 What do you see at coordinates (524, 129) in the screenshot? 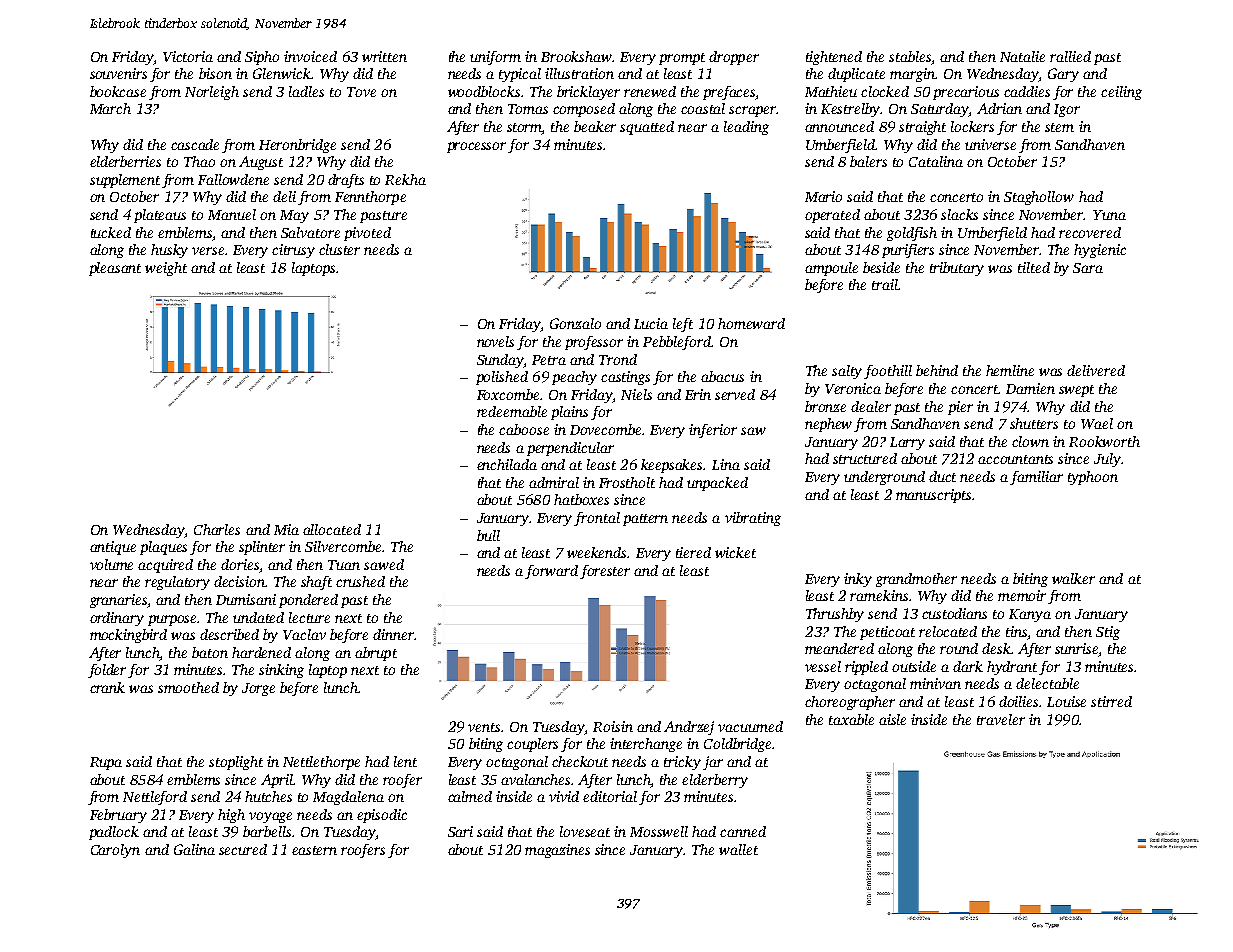
I see `storm` at bounding box center [524, 129].
